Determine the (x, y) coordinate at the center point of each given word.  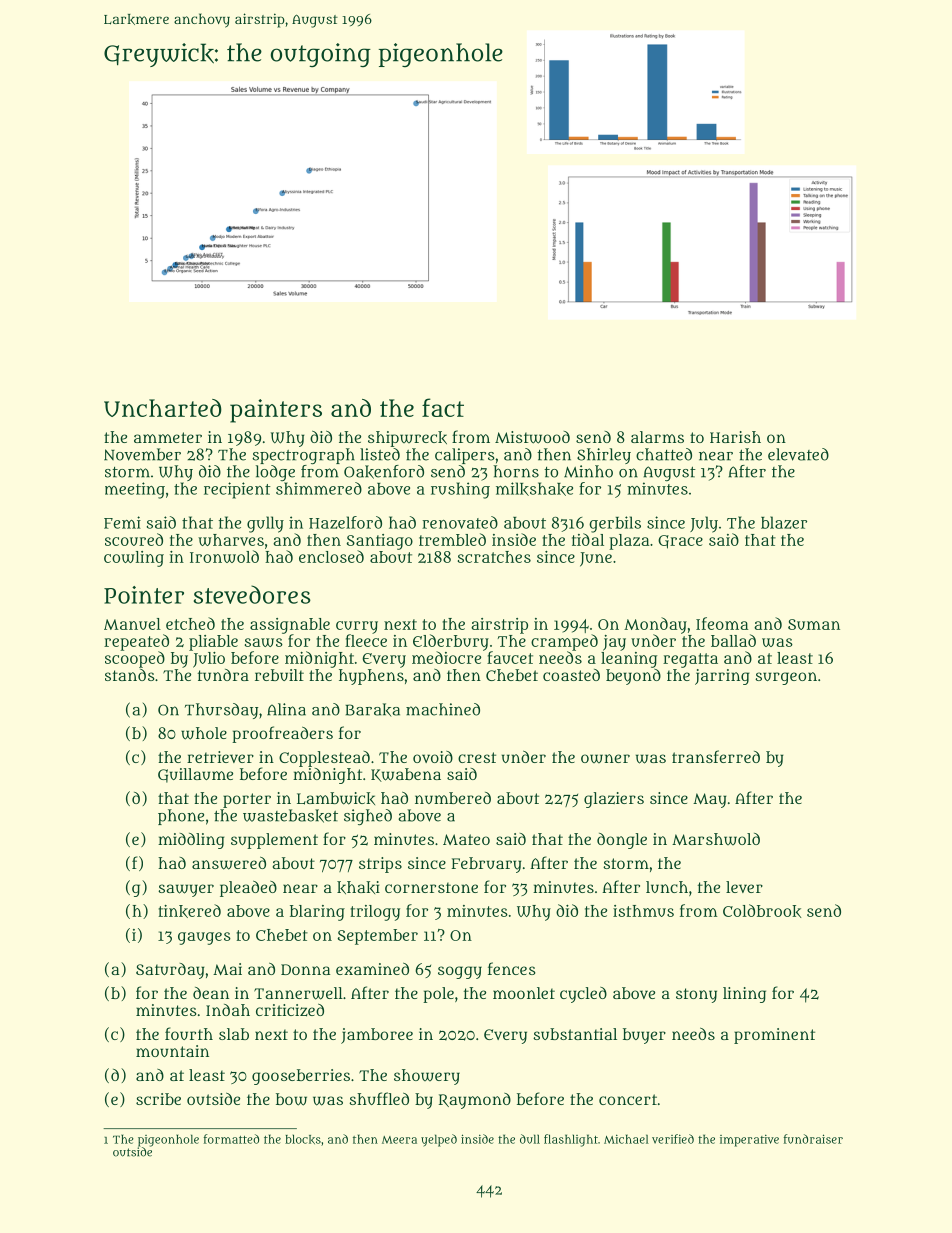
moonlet (524, 993)
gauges (204, 938)
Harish (735, 437)
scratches (494, 557)
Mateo (466, 839)
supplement (274, 841)
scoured (134, 539)
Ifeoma (722, 623)
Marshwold (716, 839)
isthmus (643, 911)
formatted (231, 1139)
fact (443, 407)
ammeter (168, 437)
